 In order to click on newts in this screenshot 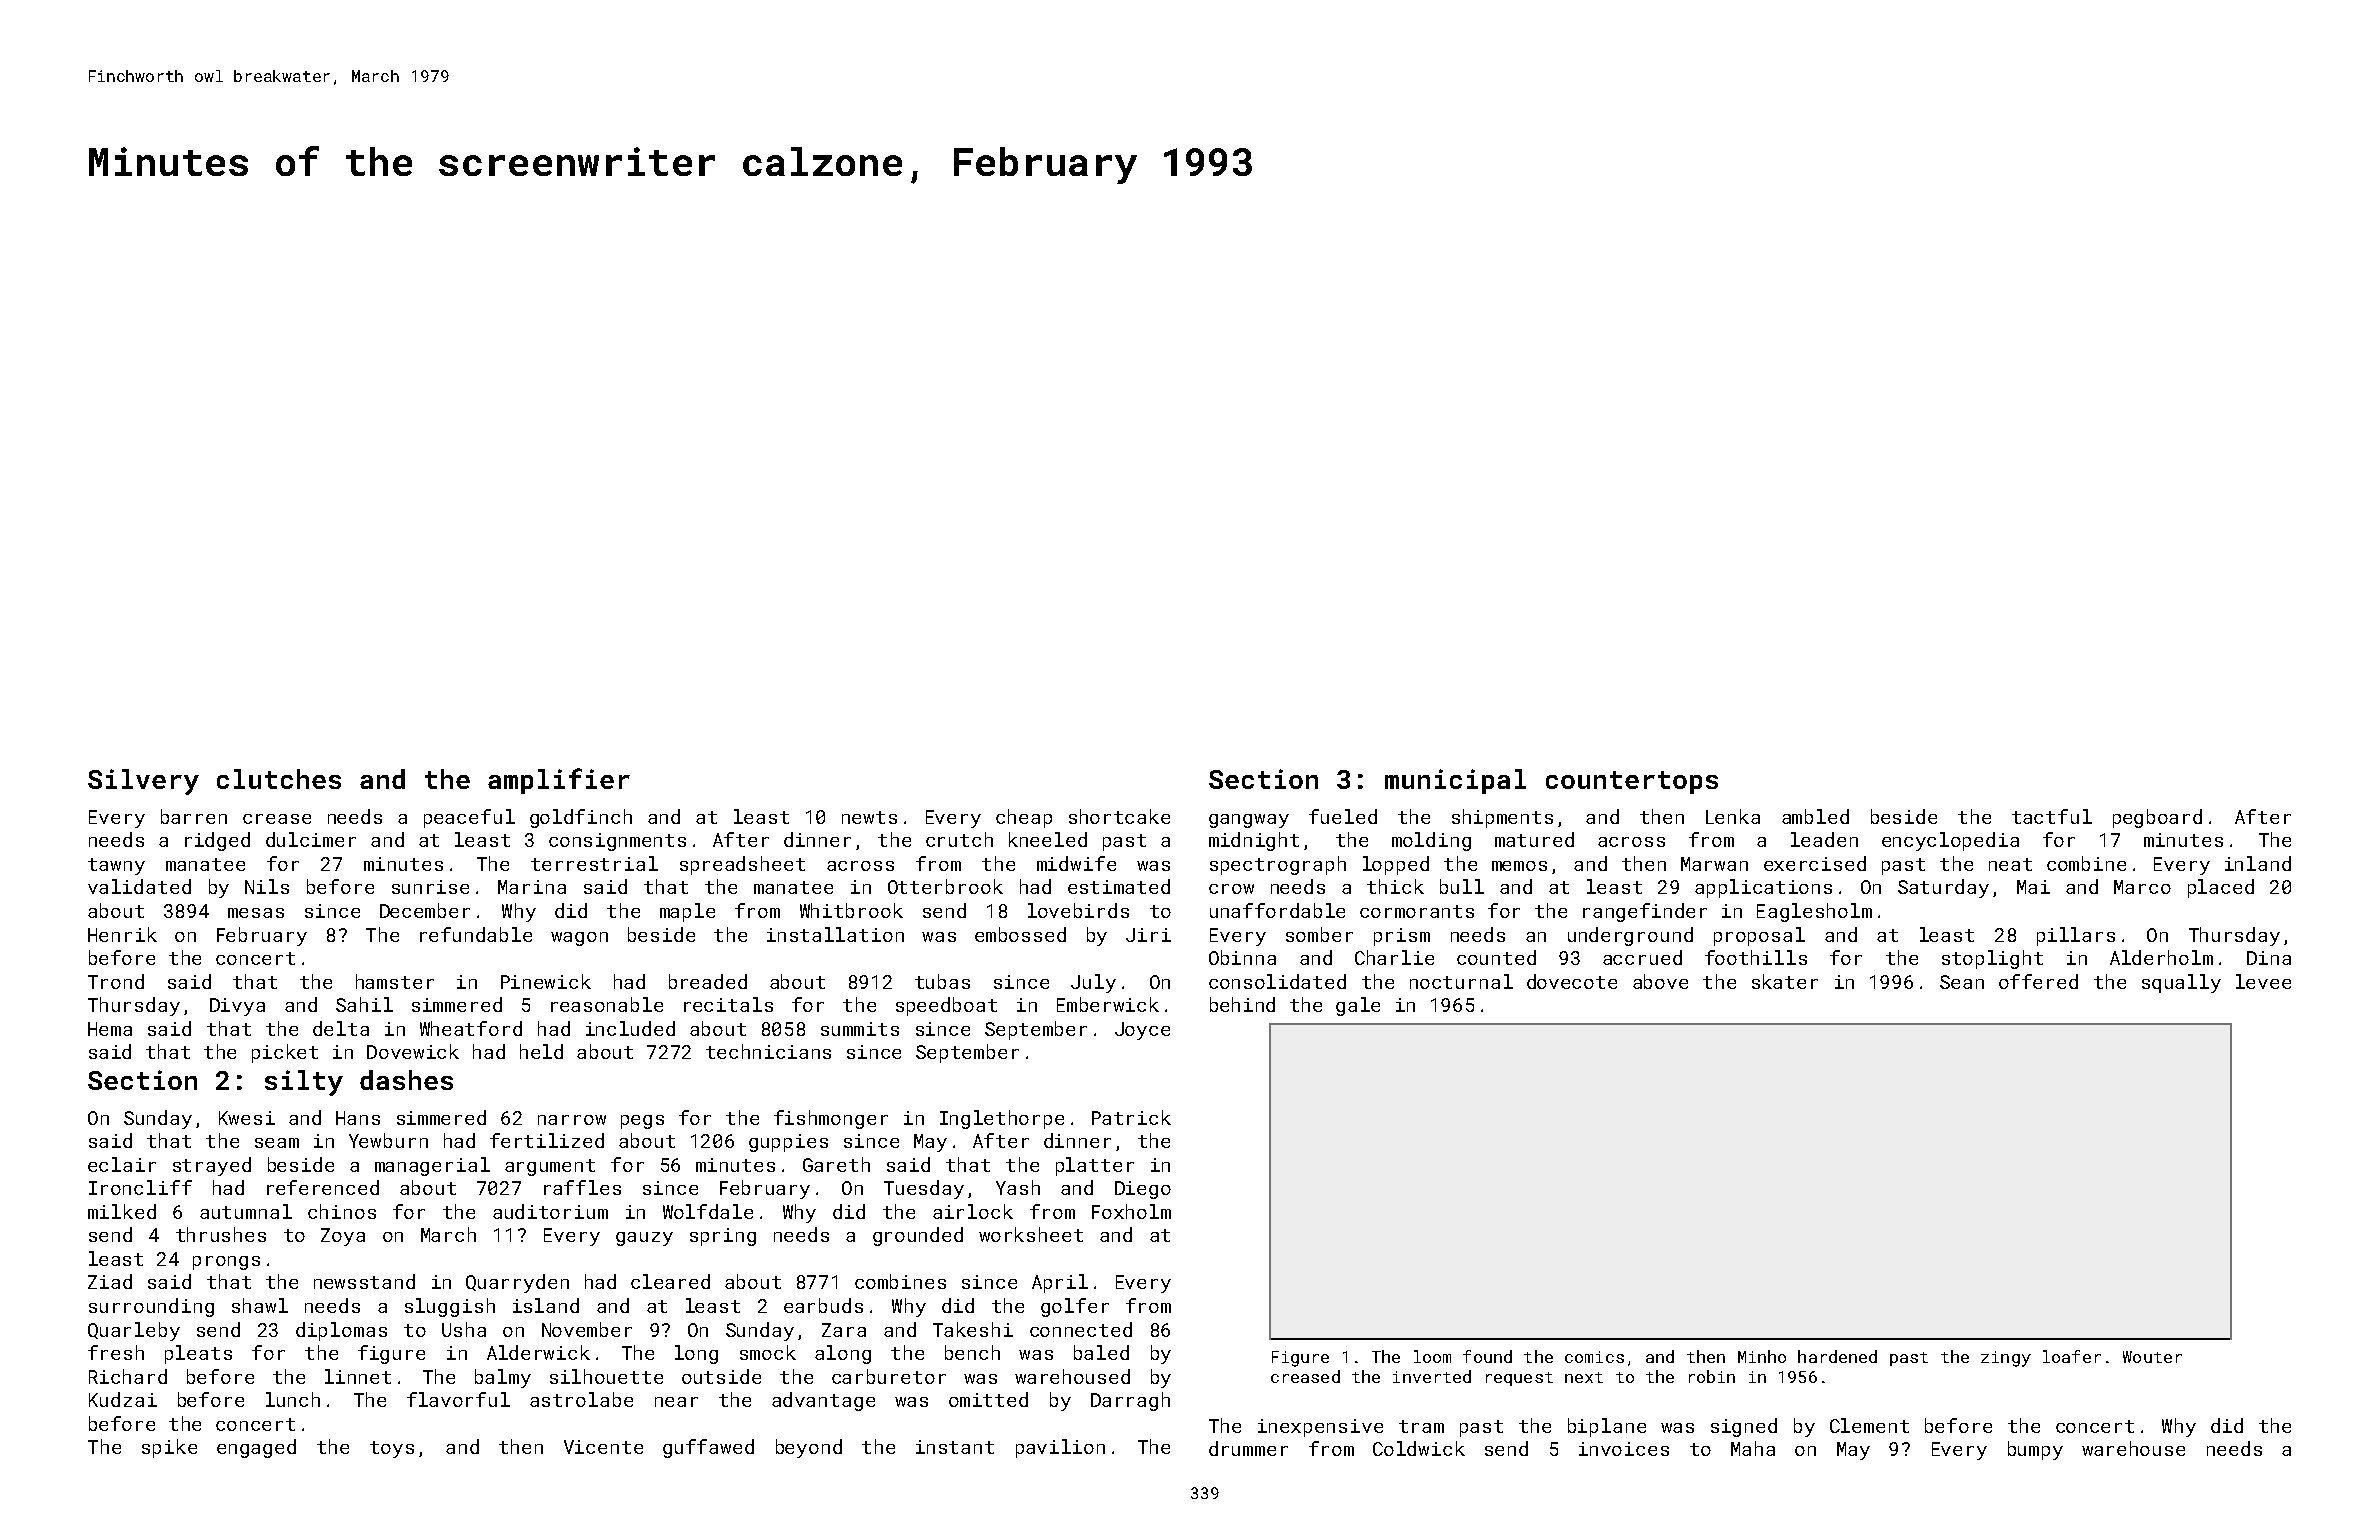, I will do `click(869, 817)`.
